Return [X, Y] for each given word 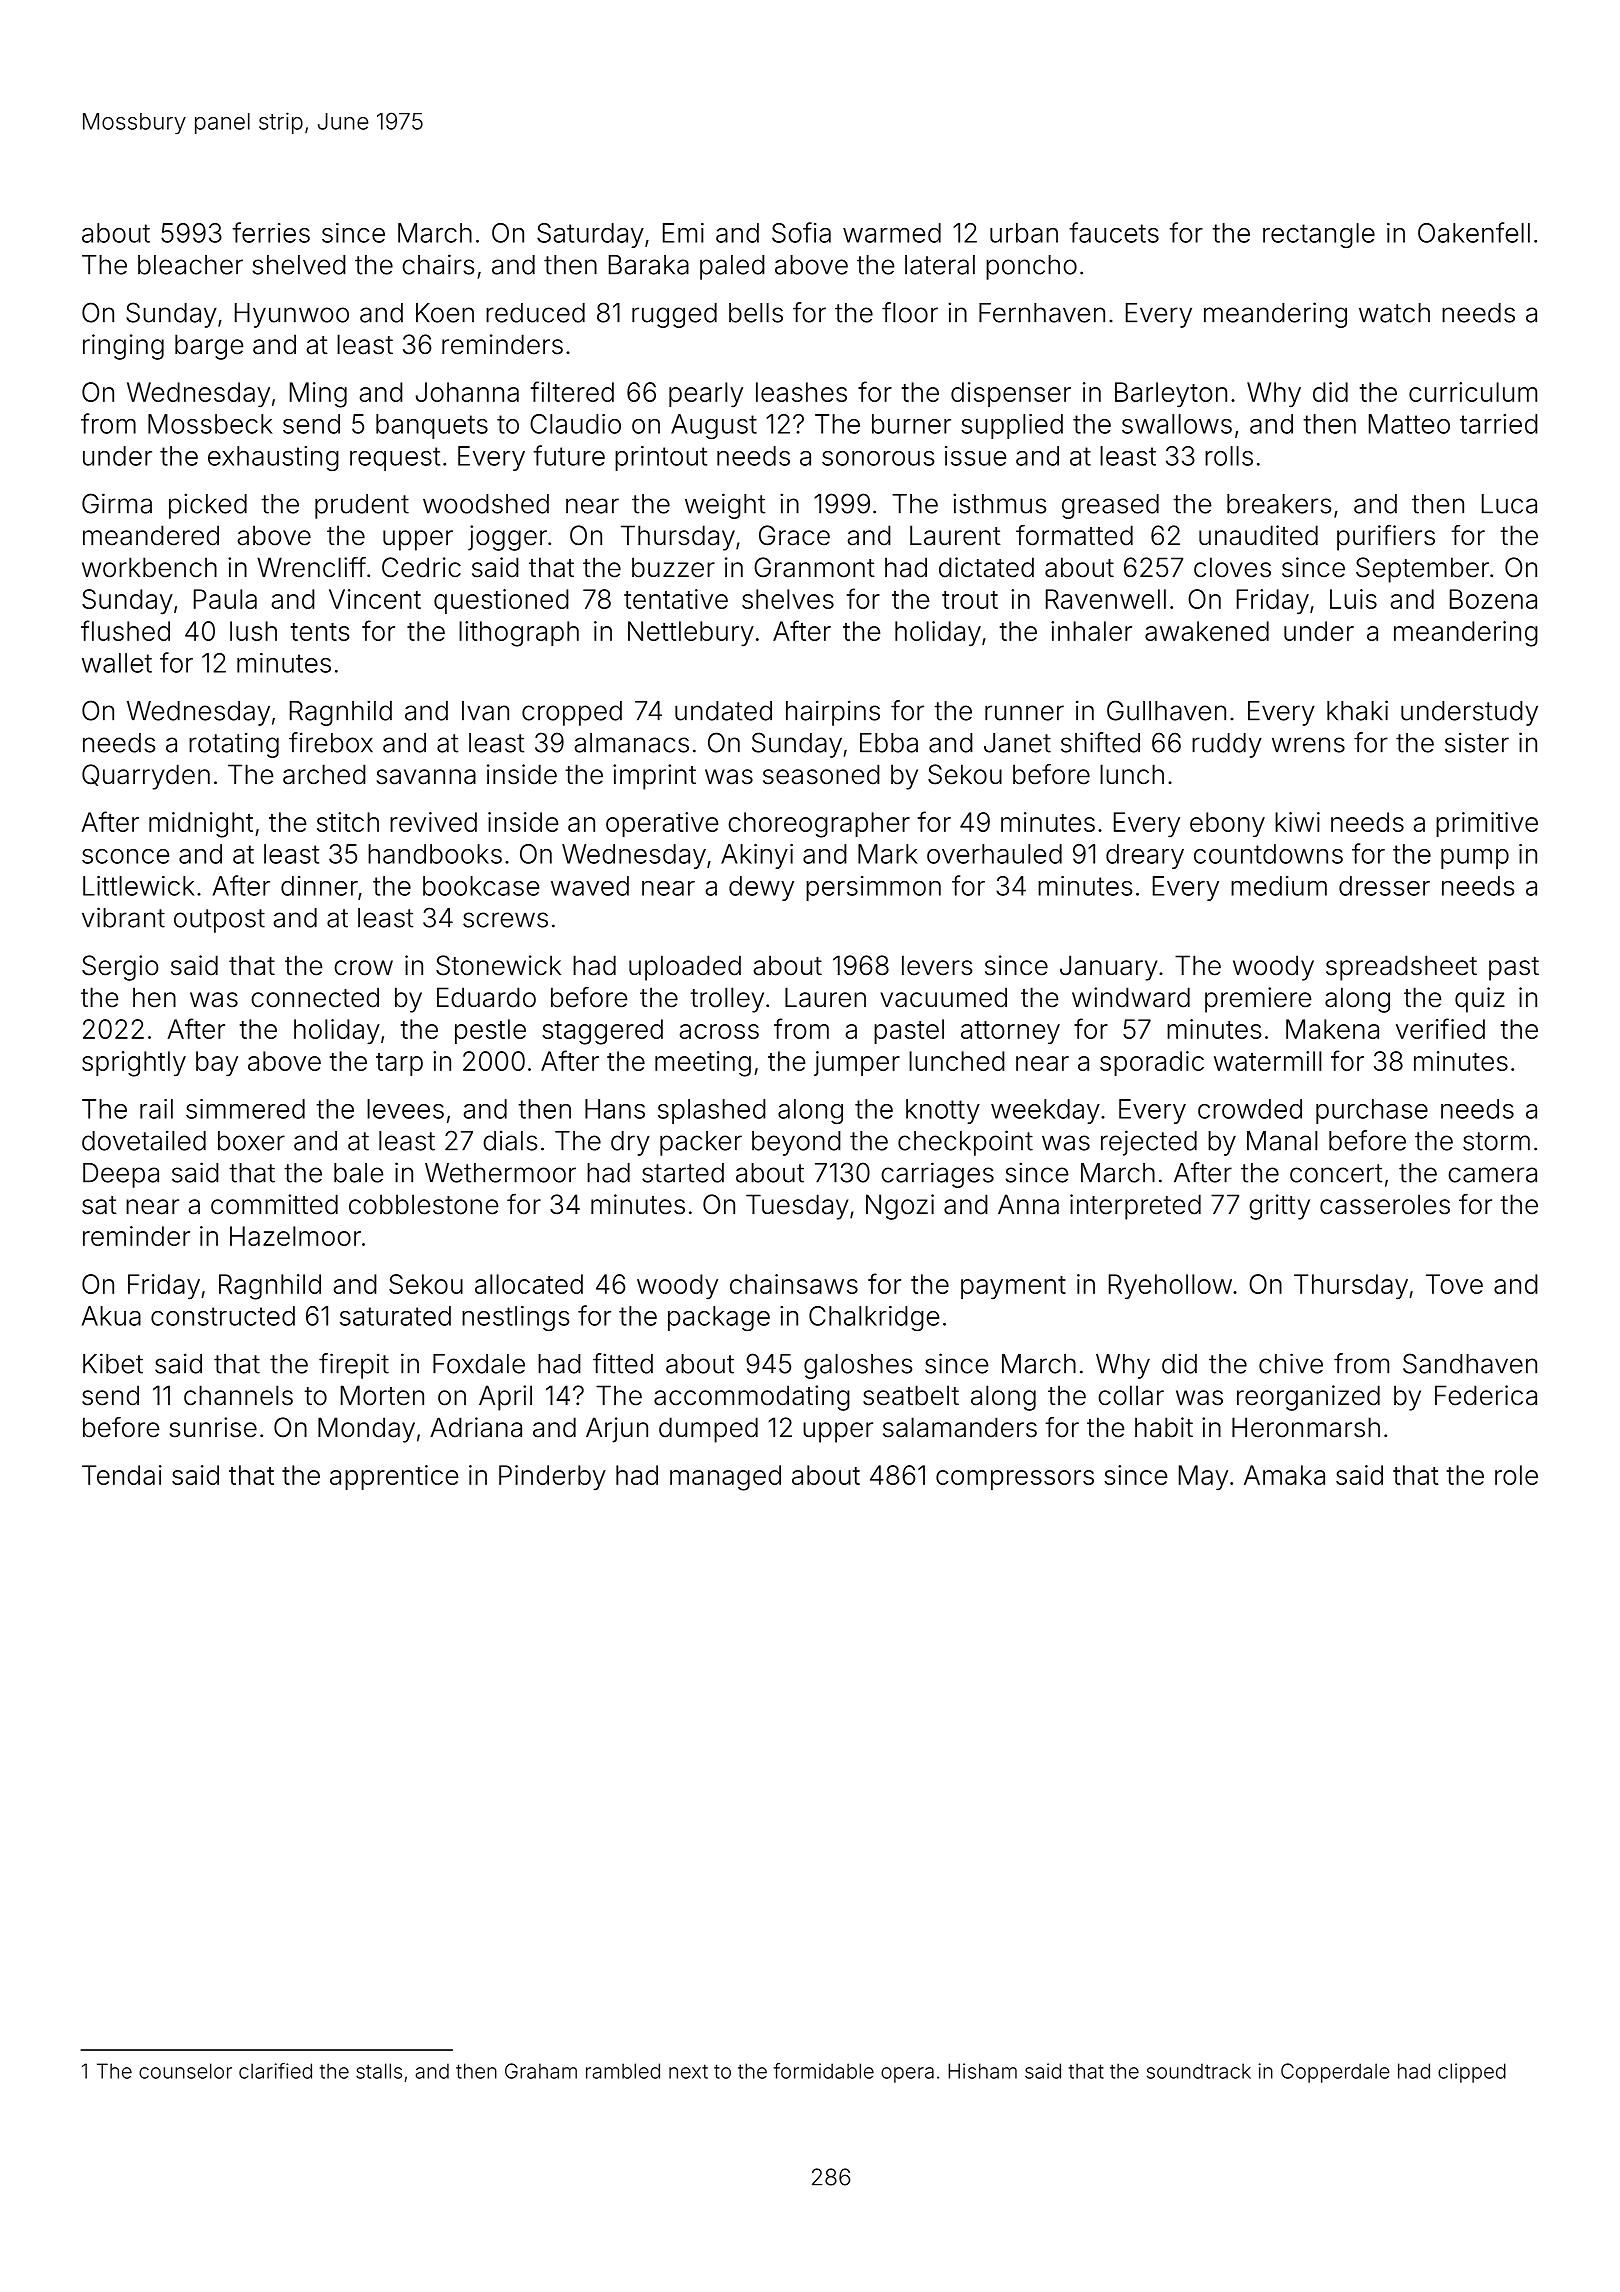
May [1203, 1477]
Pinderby [552, 1478]
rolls [1229, 456]
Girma [117, 503]
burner [911, 424]
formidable [824, 2071]
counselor [185, 2071]
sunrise [213, 1427]
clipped [1472, 2073]
